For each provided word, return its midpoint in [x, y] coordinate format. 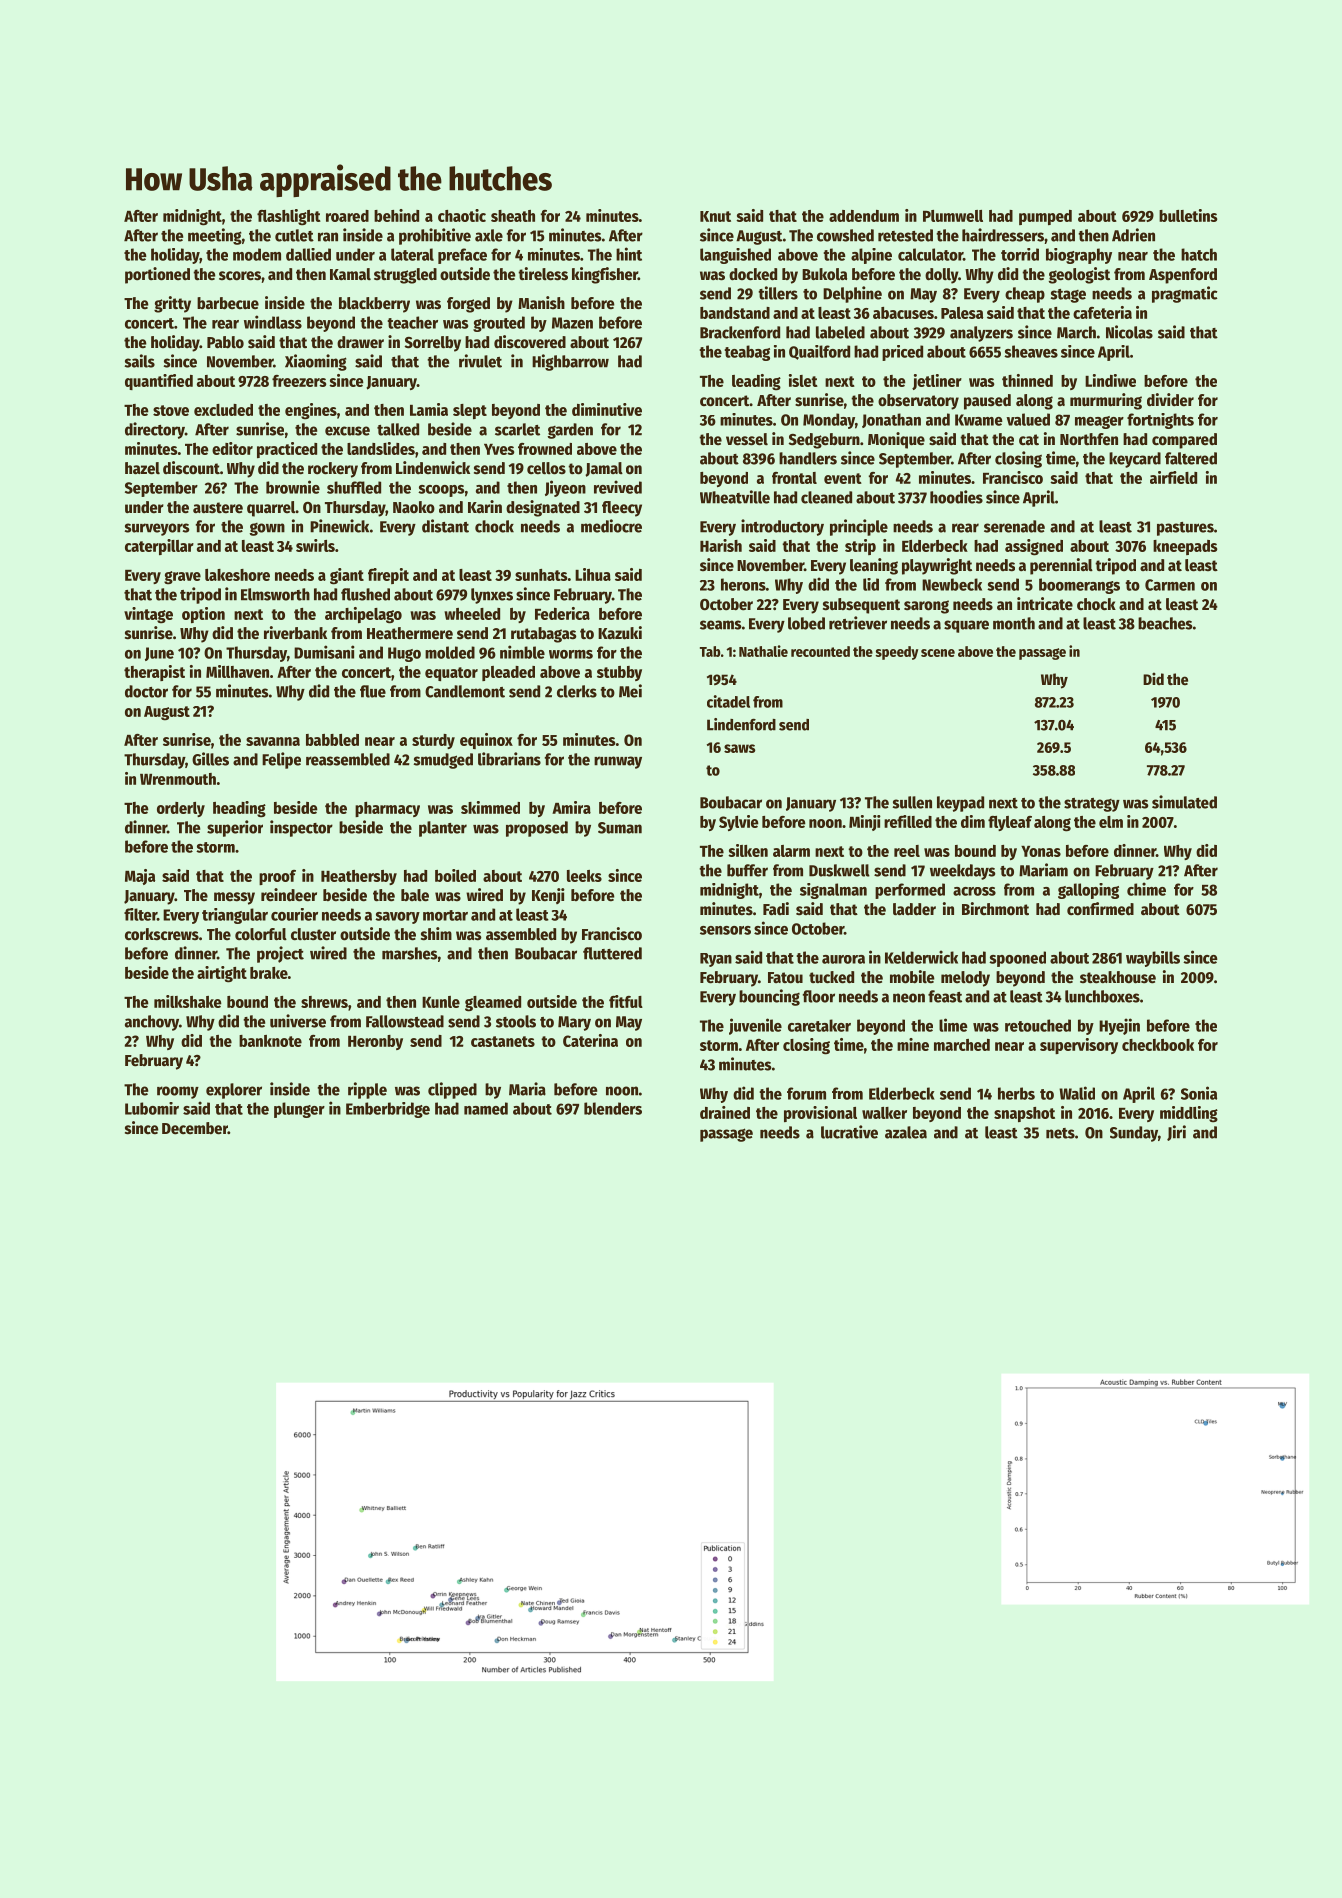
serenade [1014, 526]
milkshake [188, 1001]
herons [743, 584]
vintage [148, 615]
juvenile [755, 1026]
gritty [172, 304]
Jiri [1176, 1133]
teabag [747, 353]
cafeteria [1102, 312]
